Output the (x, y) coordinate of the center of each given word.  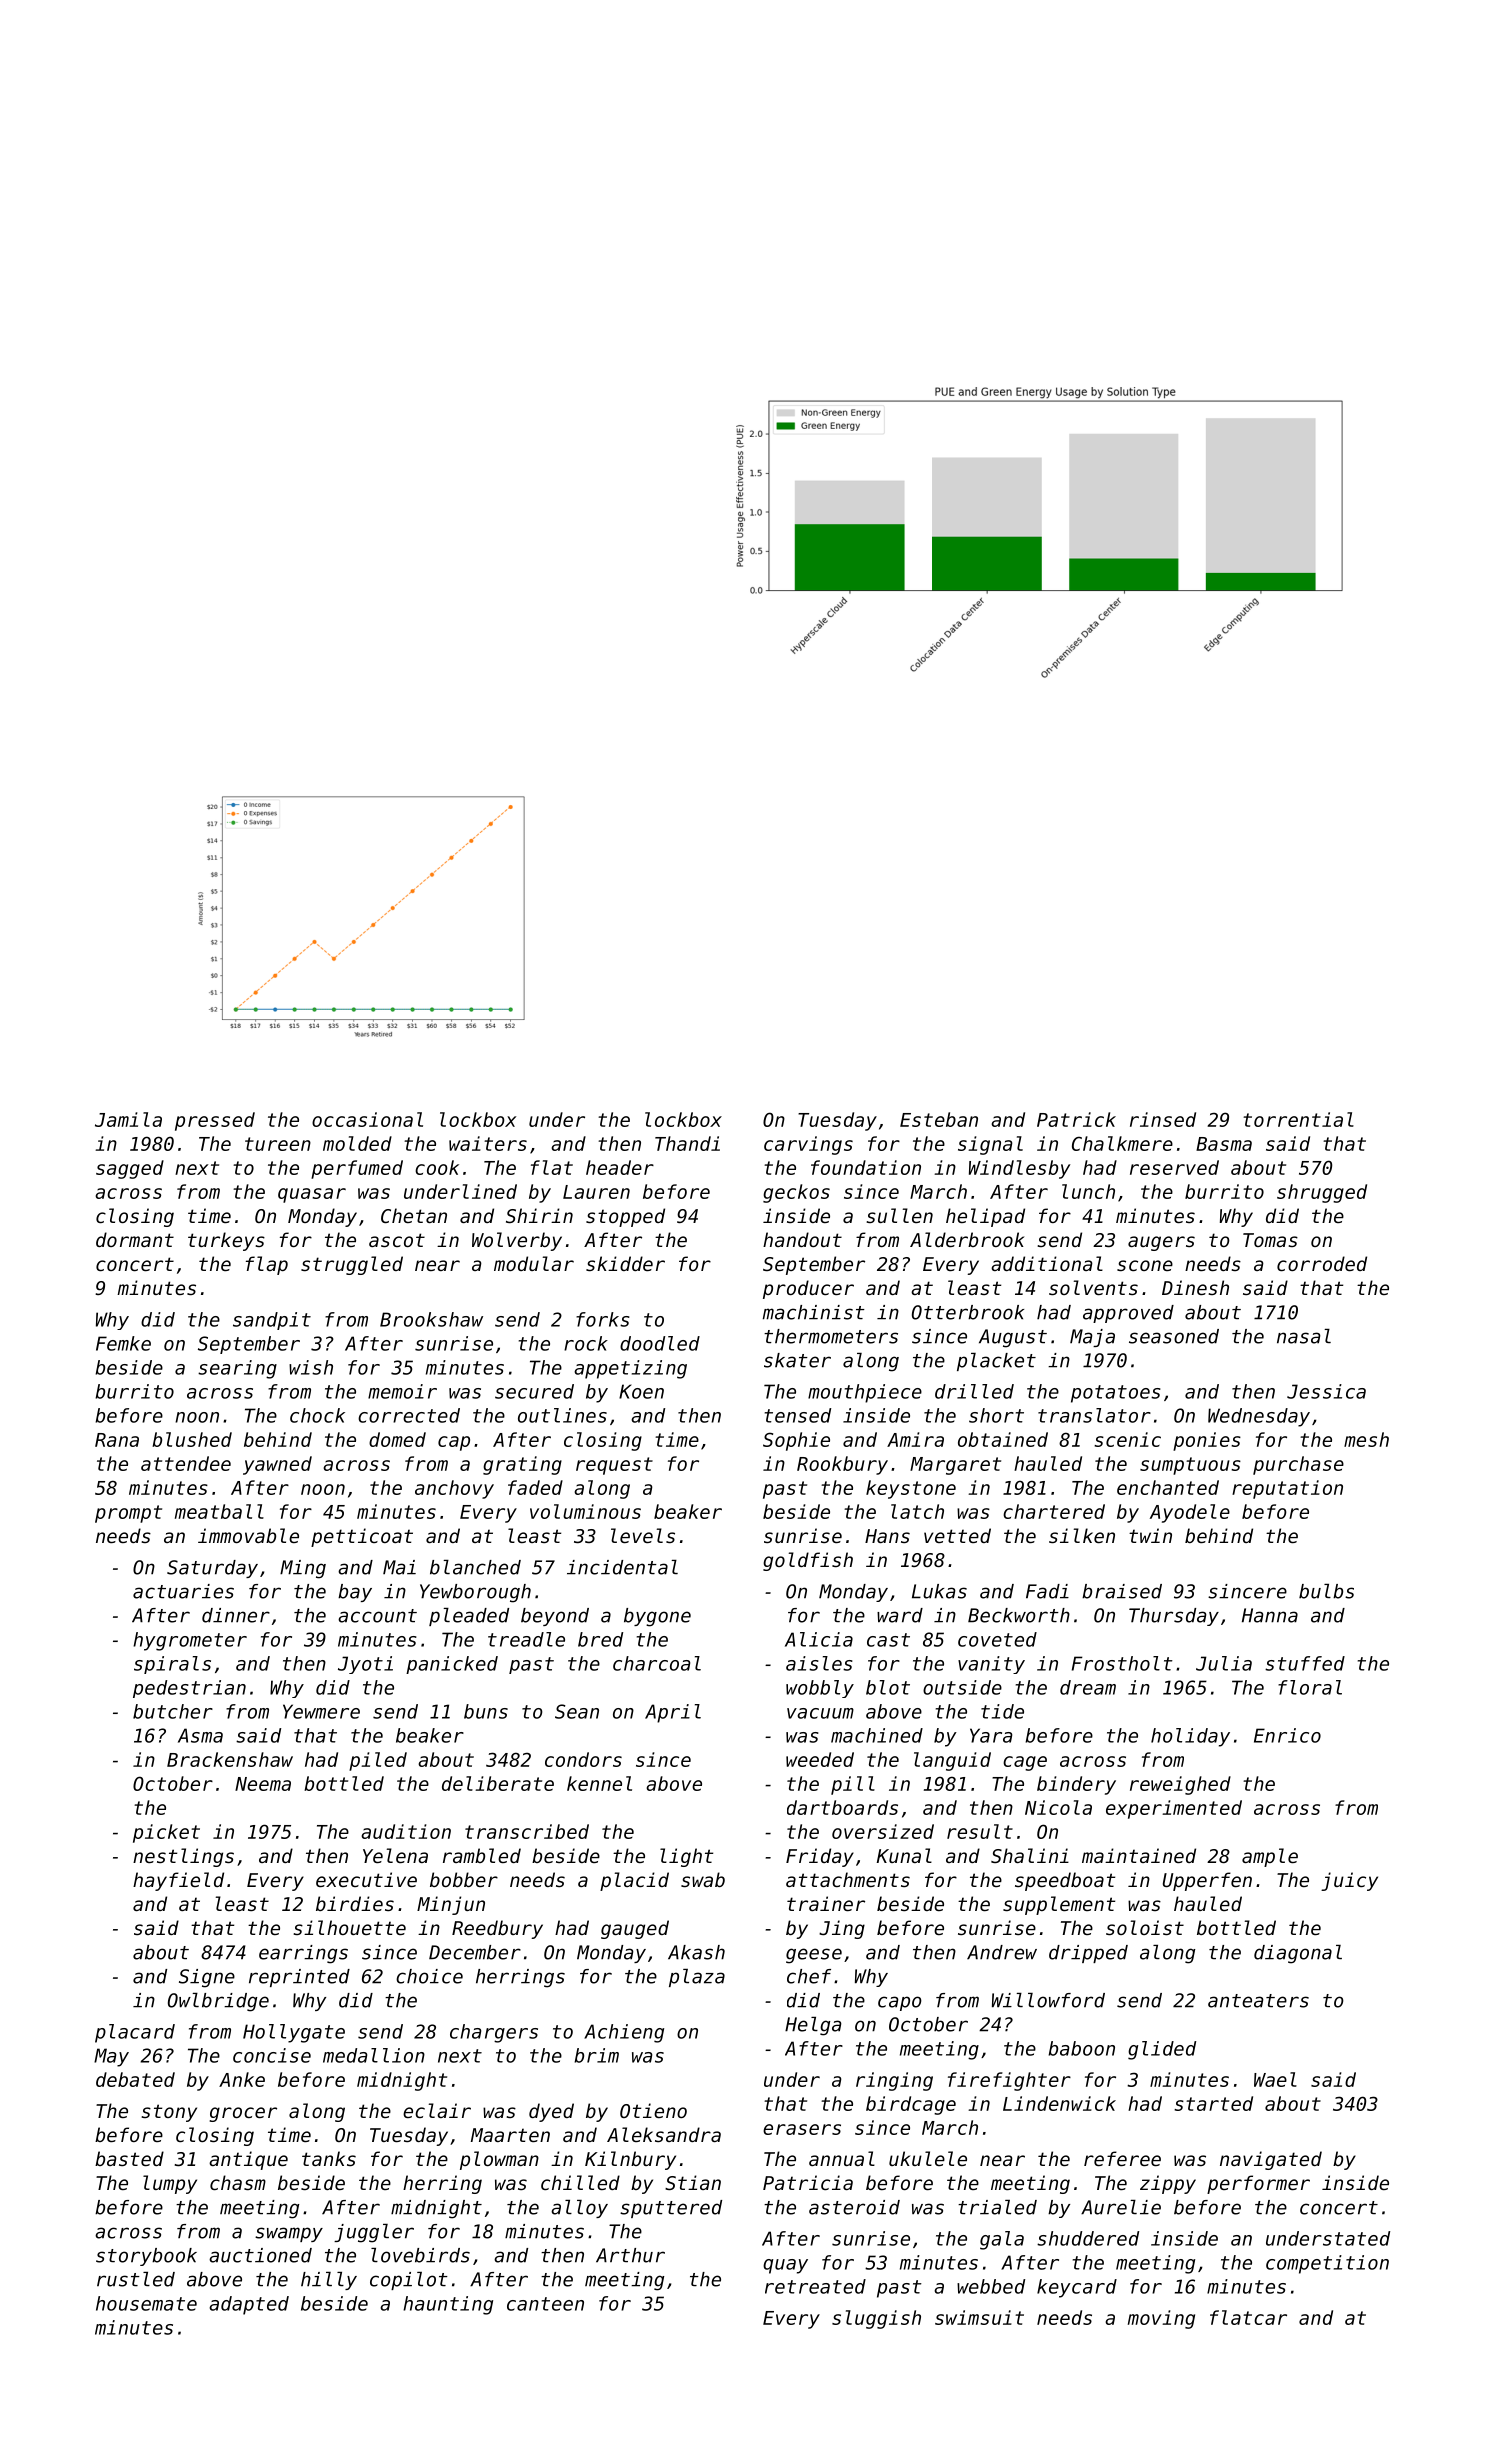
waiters (488, 1143)
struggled (352, 1265)
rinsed (1163, 1119)
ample (1270, 1857)
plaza (697, 1978)
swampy (289, 2234)
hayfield (178, 1881)
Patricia (808, 2182)
